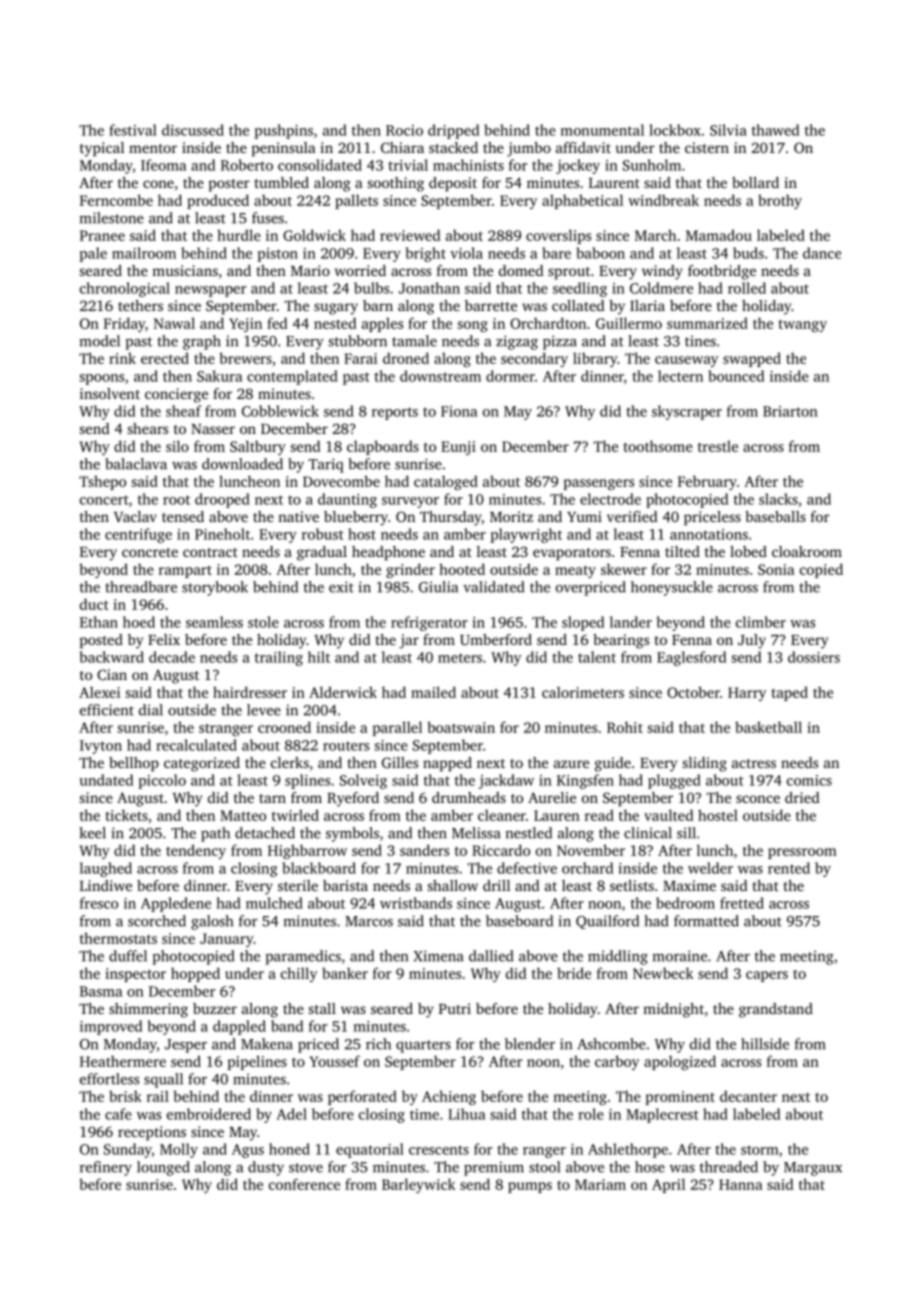 Image resolution: width=924 pixels, height=1308 pixels. Describe the element at coordinates (599, 484) in the screenshot. I see `passengers` at that location.
